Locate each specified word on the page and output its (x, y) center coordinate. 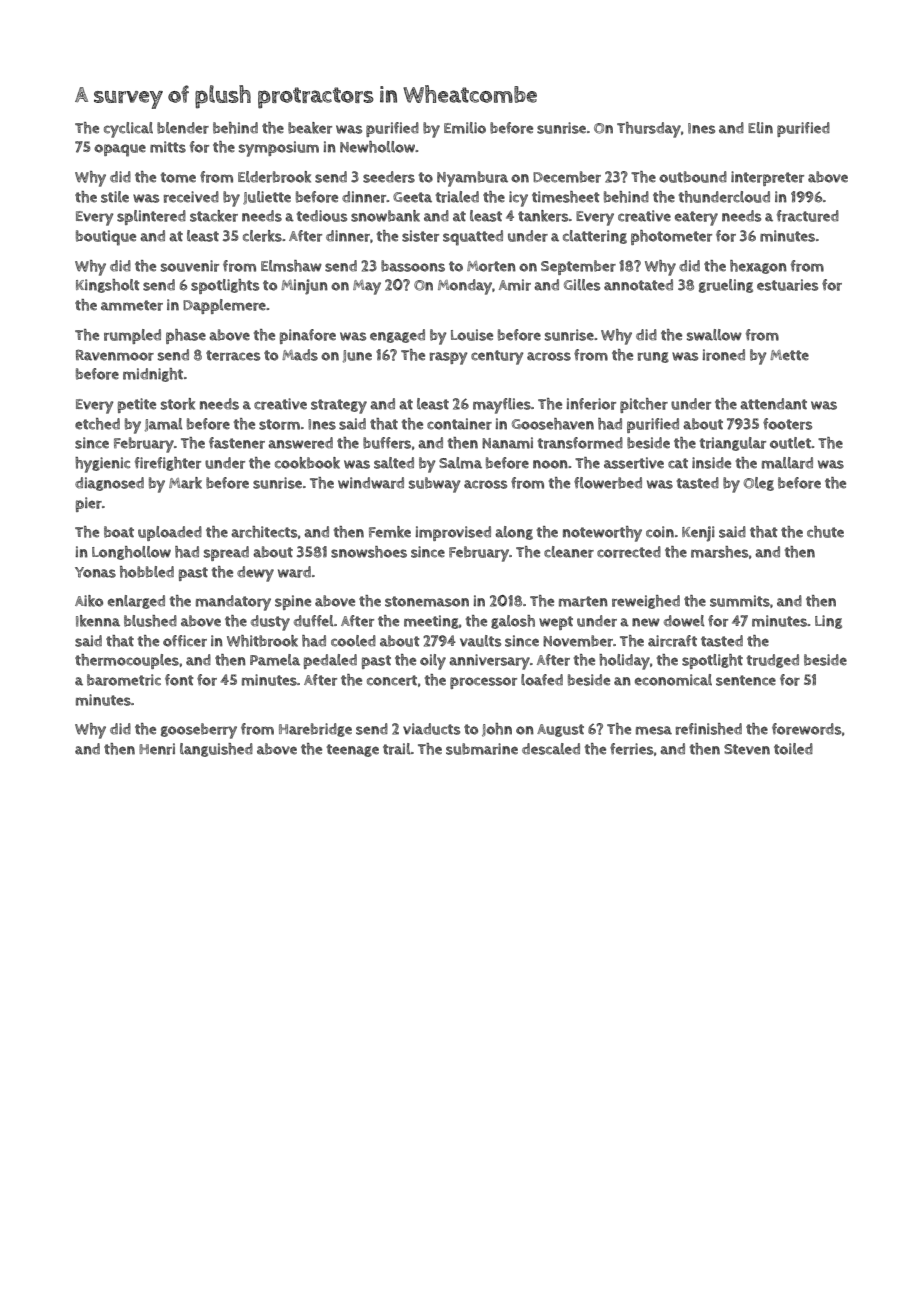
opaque (120, 150)
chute (825, 532)
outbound (693, 177)
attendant (773, 404)
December (567, 177)
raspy (449, 358)
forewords (807, 729)
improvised (453, 533)
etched (97, 424)
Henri (157, 749)
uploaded (170, 533)
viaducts (431, 729)
